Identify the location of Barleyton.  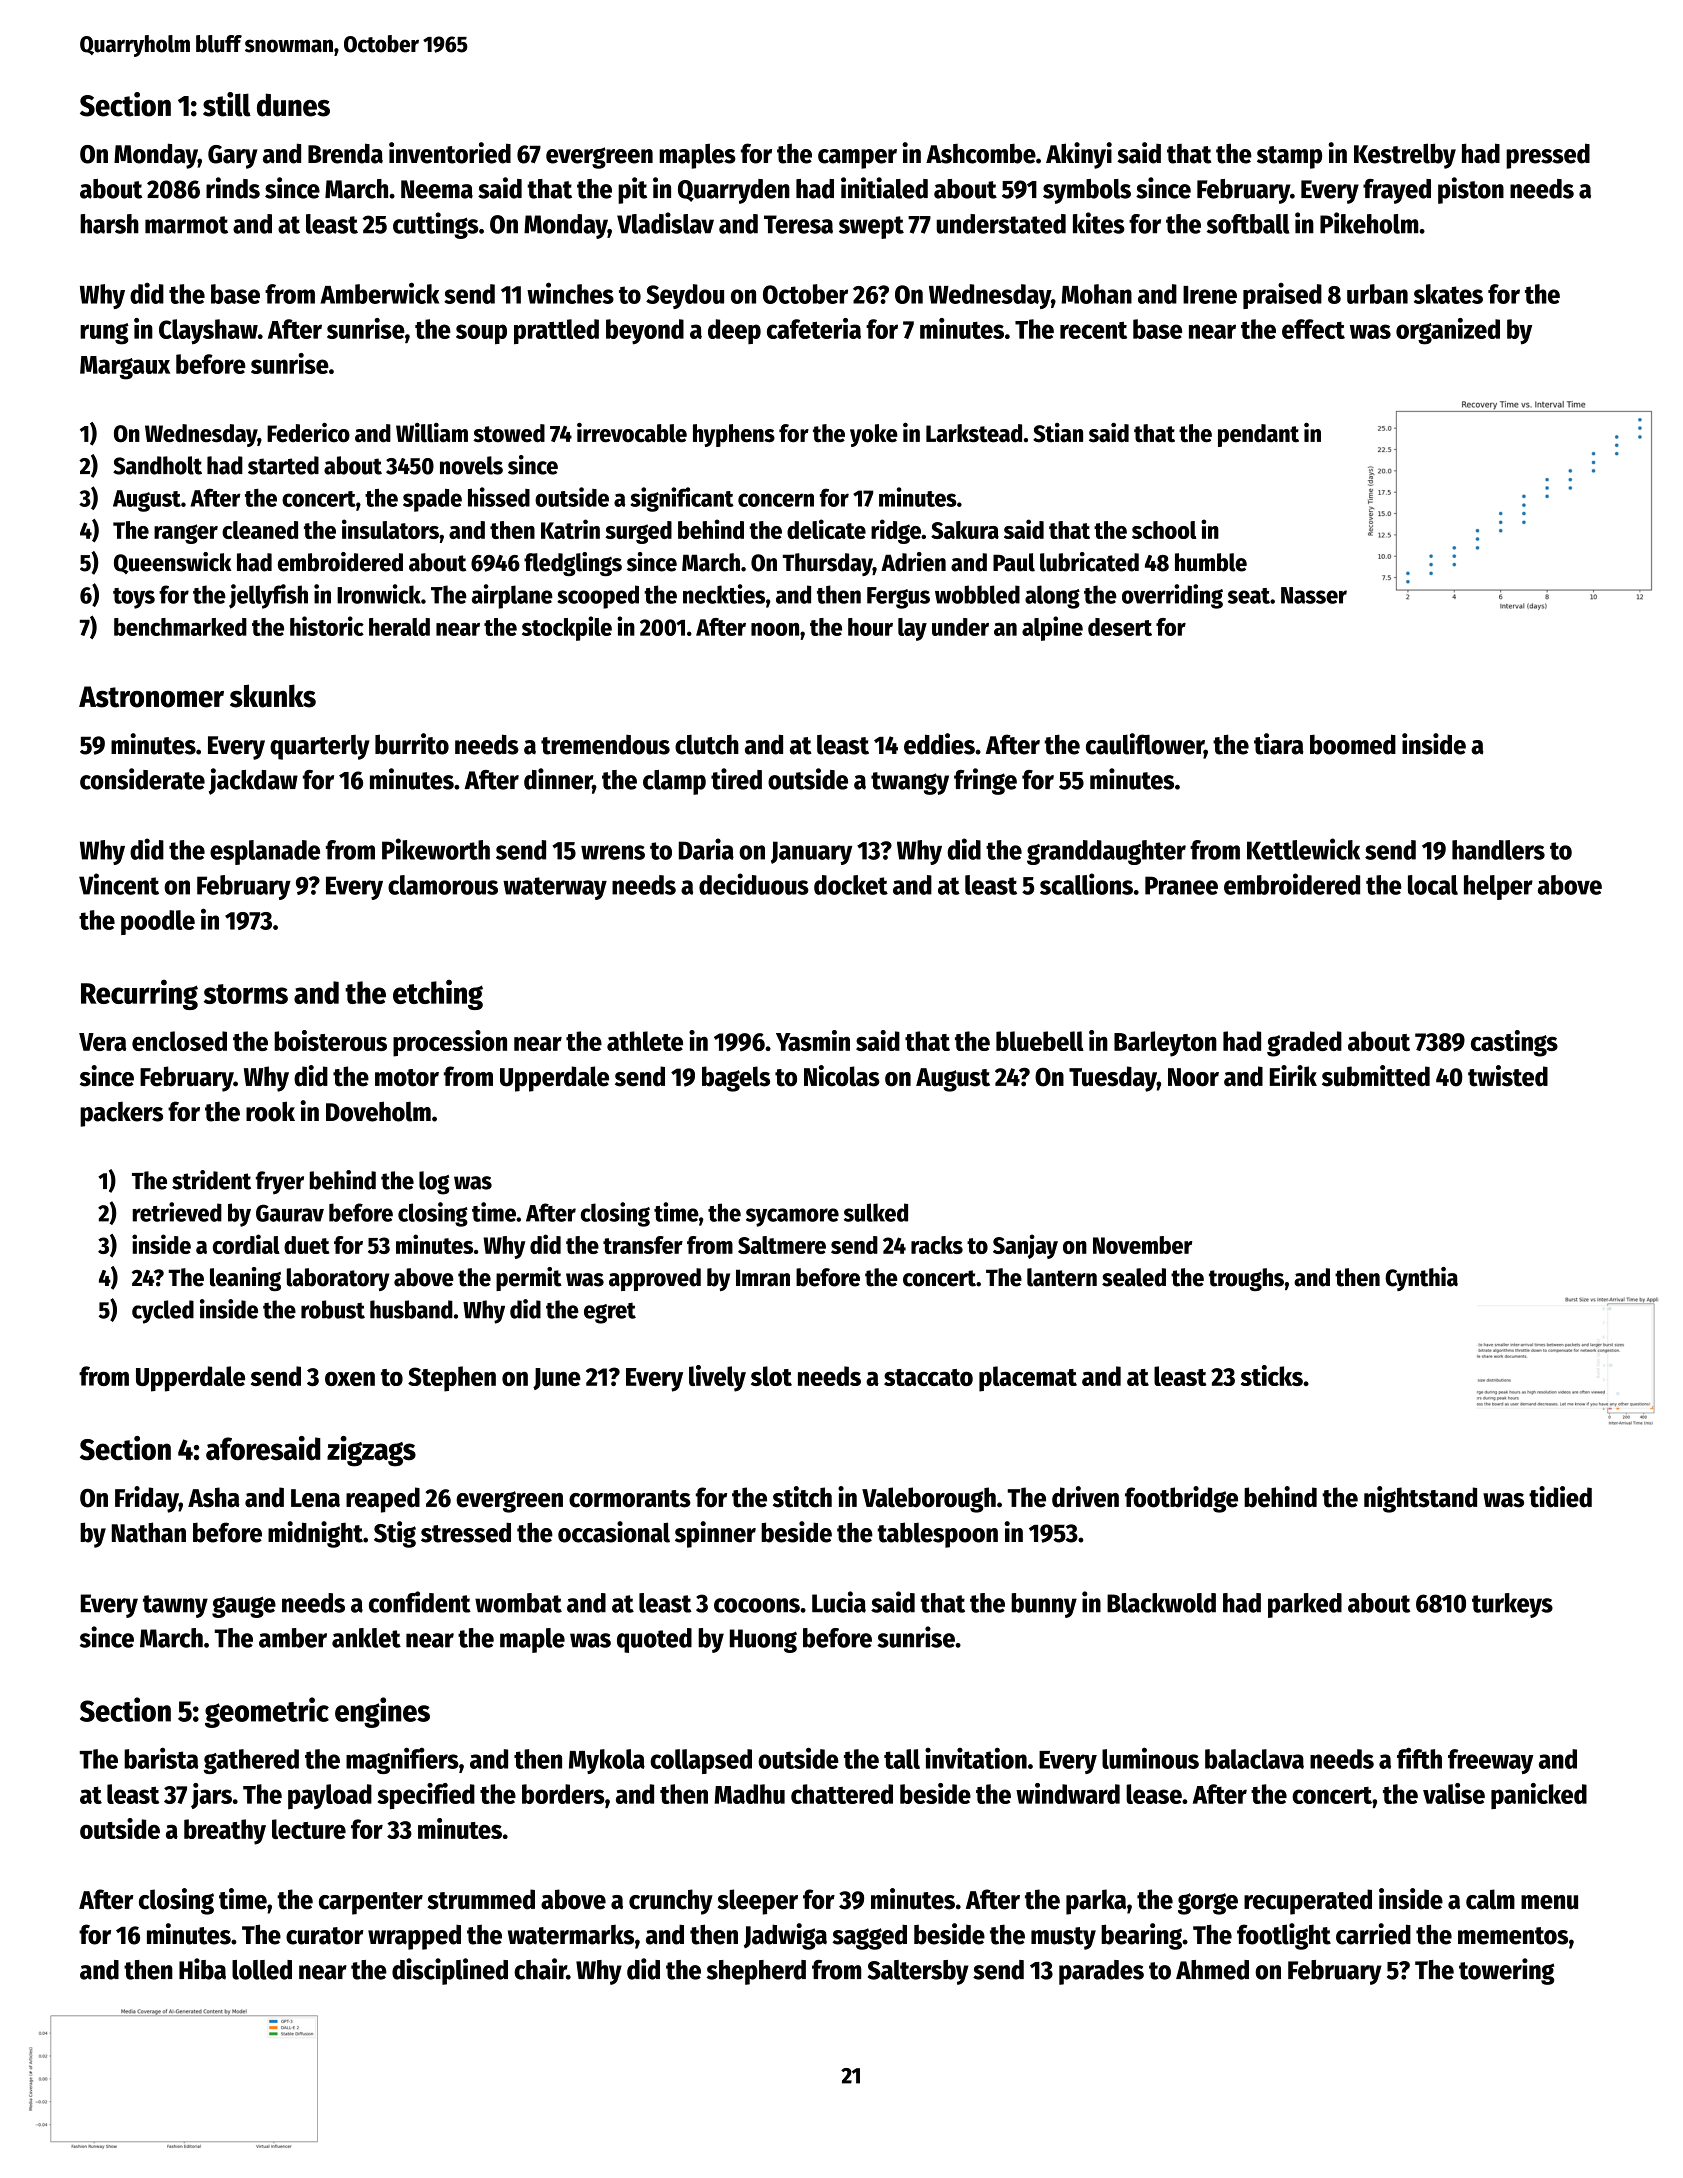
(1165, 1044).
